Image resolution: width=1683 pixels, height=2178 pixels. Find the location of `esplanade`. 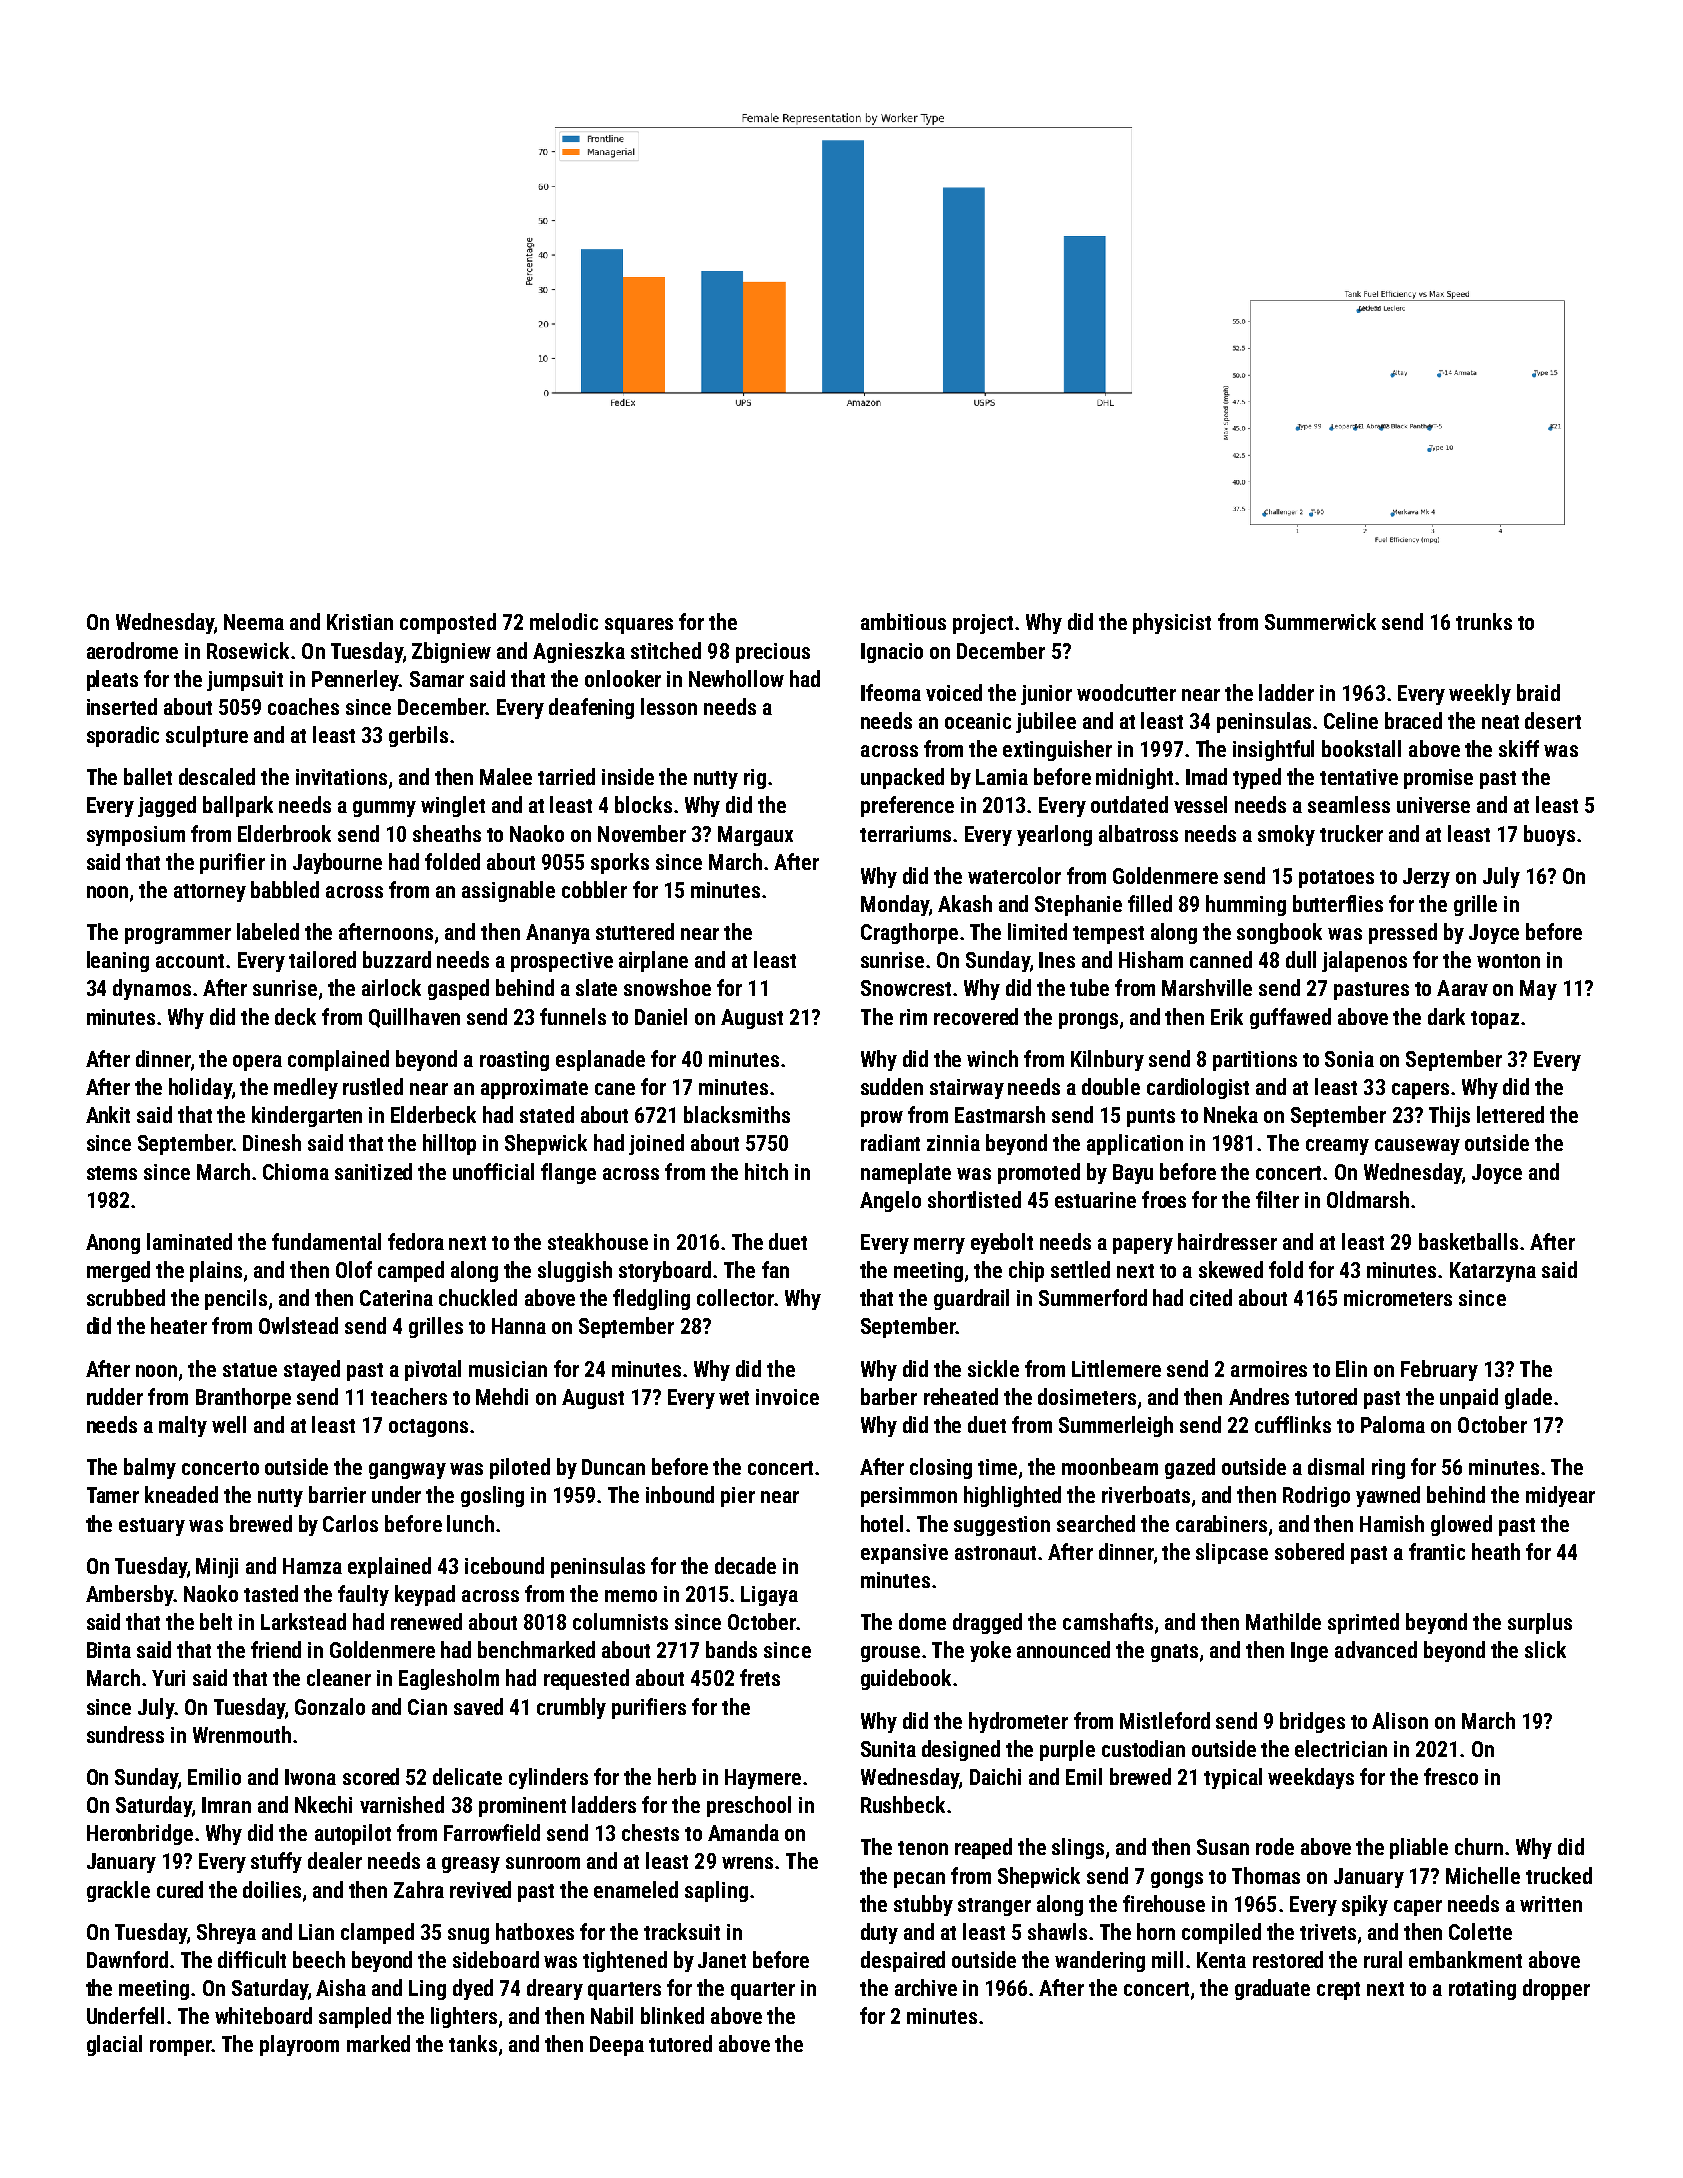

esplanade is located at coordinates (600, 1060).
